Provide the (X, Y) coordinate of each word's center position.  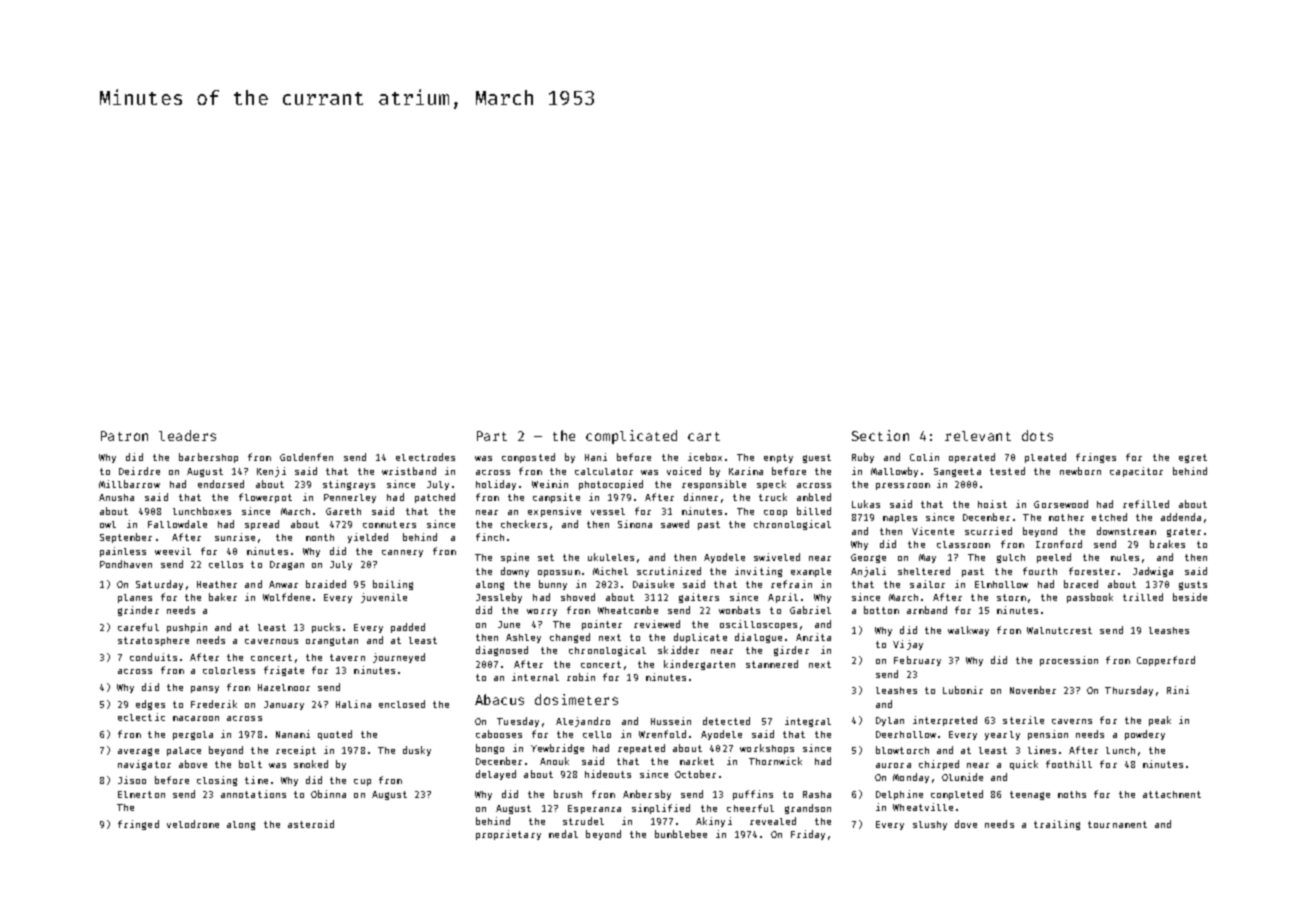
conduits (153, 657)
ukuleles (611, 557)
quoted (335, 735)
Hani (596, 457)
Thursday (1129, 691)
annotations (253, 794)
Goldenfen (306, 457)
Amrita (813, 637)
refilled (1146, 504)
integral (808, 722)
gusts (1193, 585)
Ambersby (647, 795)
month (320, 537)
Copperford (1166, 661)
